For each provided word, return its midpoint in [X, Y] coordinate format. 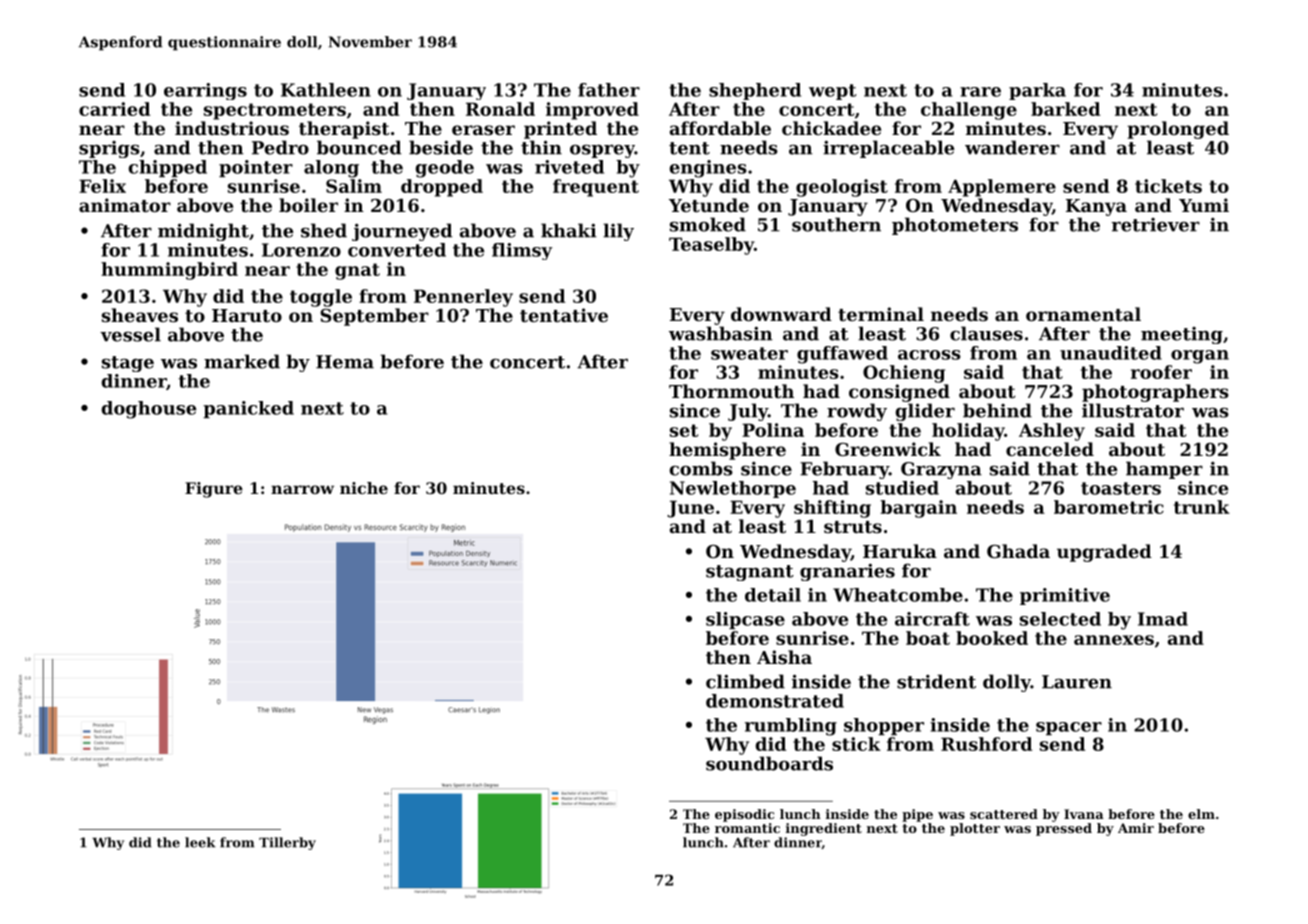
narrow [302, 489]
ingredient [824, 829]
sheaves [140, 315]
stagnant [750, 573]
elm [1201, 814]
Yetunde [709, 205]
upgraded [1104, 553]
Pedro [280, 147]
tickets [1168, 186]
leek [200, 842]
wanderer [1012, 147]
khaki [569, 230]
